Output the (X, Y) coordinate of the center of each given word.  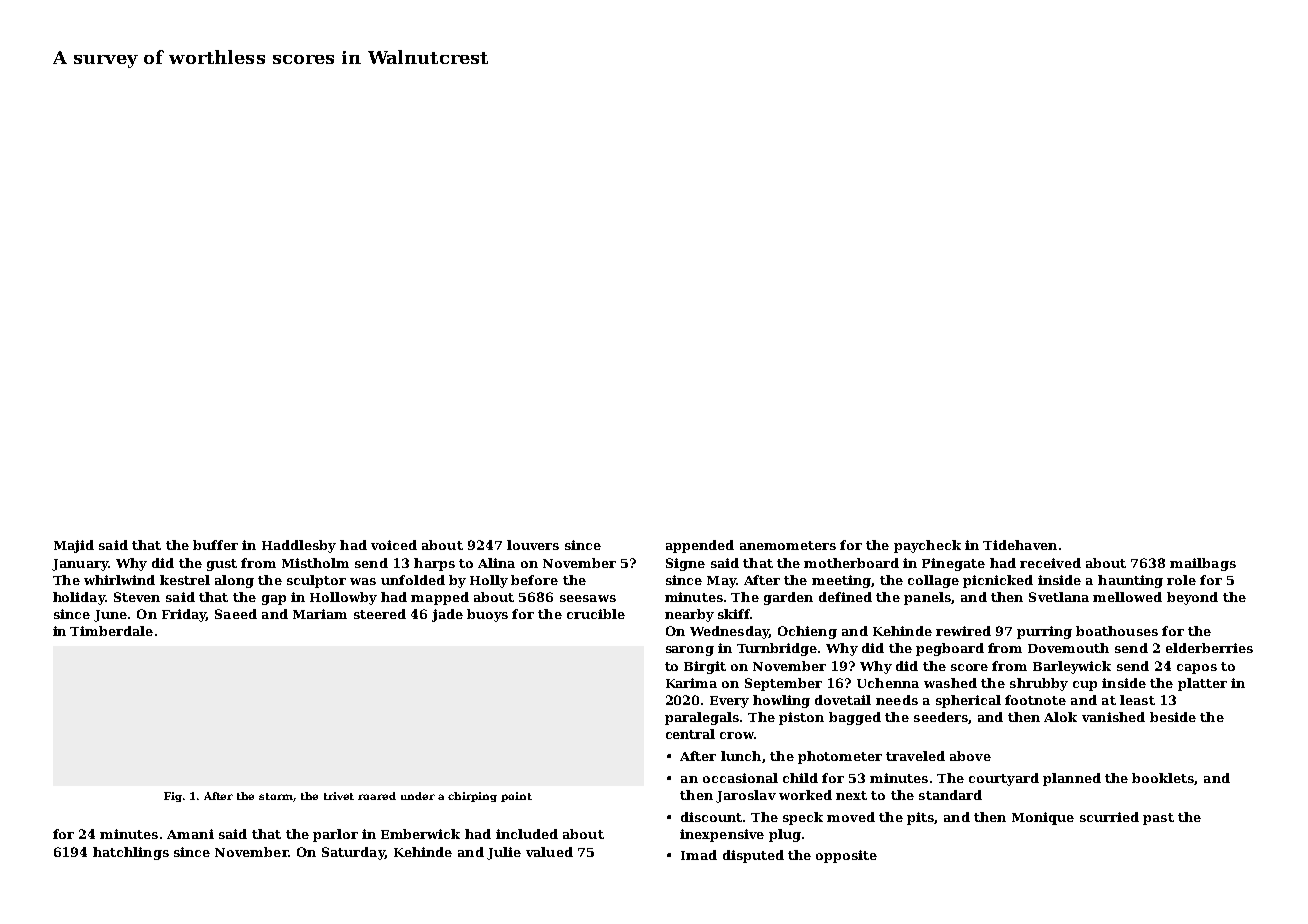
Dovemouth (1068, 648)
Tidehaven (1020, 545)
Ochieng (807, 632)
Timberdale (111, 631)
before (534, 580)
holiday (79, 598)
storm (276, 797)
